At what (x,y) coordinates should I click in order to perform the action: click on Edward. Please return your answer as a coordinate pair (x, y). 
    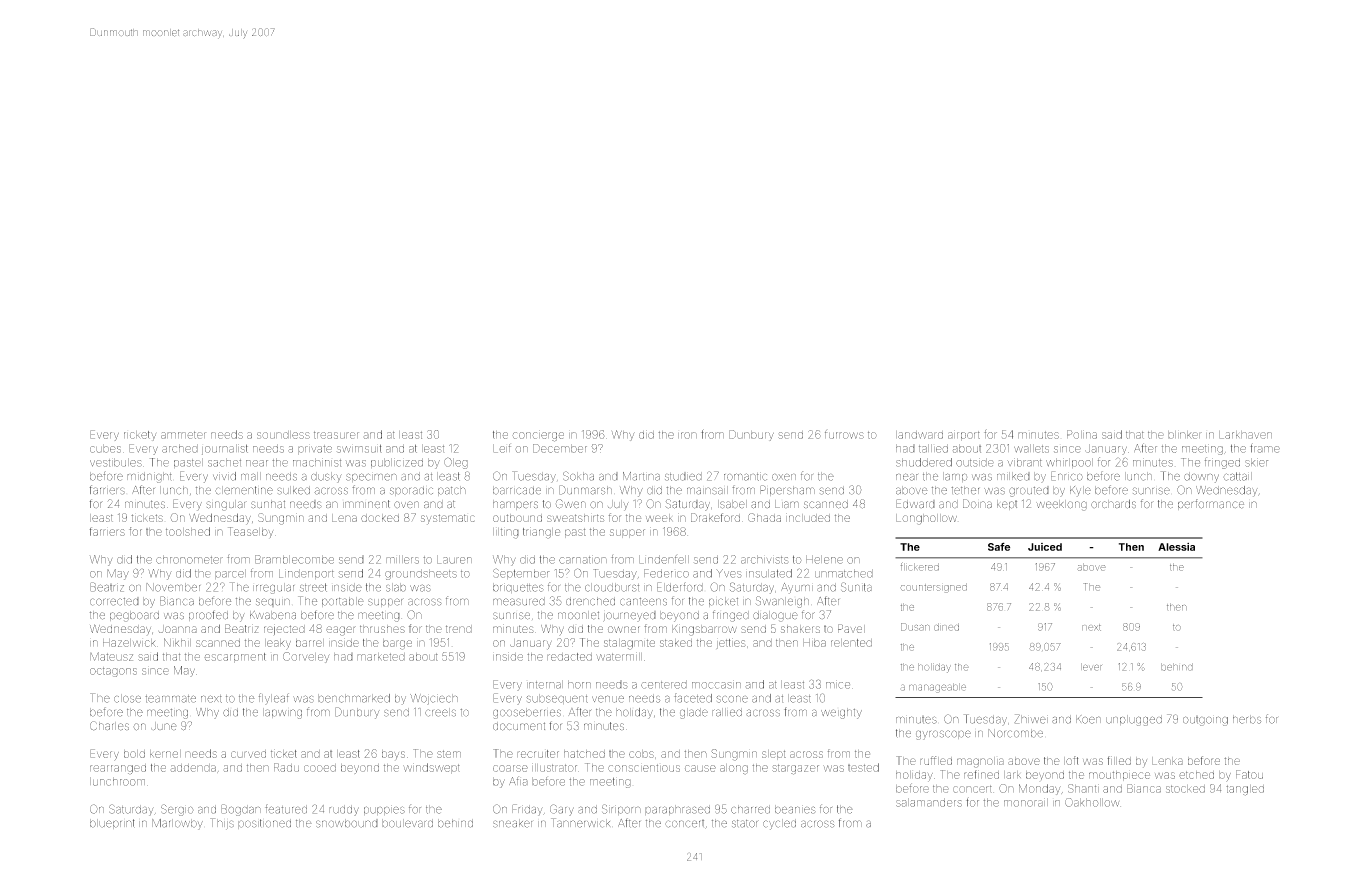
    Looking at the image, I should click on (915, 504).
